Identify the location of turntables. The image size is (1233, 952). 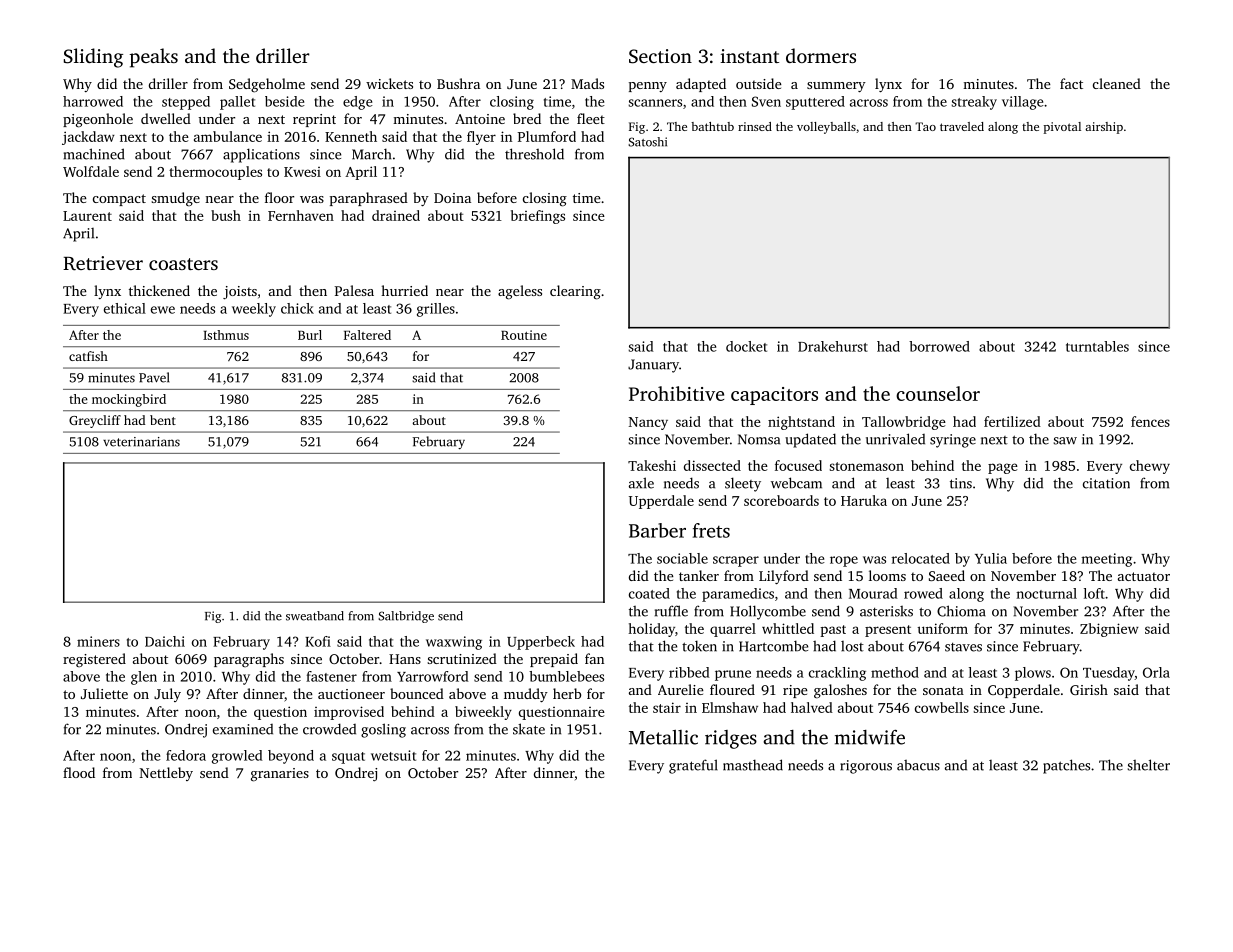
(1097, 346).
